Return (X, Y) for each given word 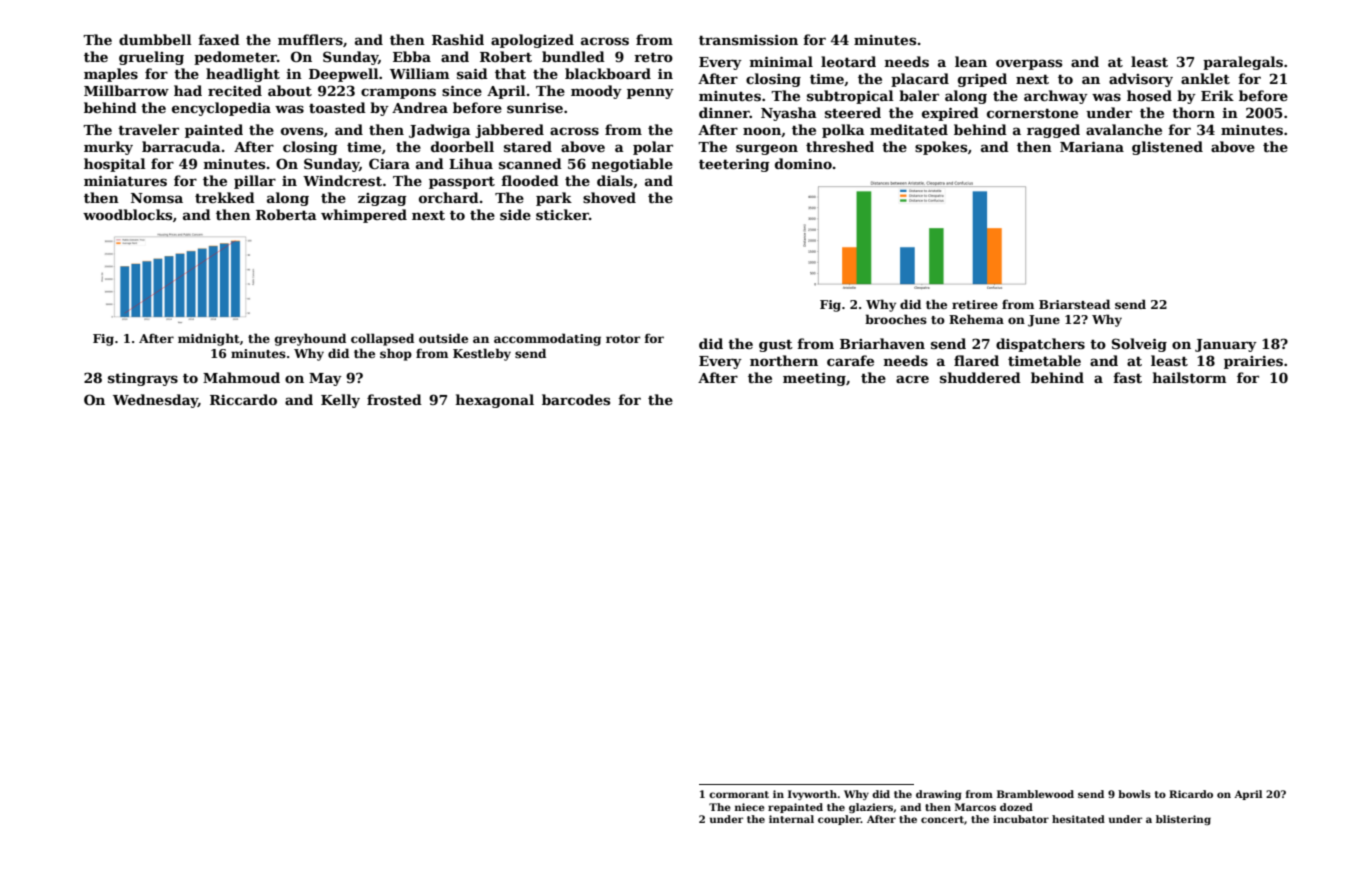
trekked (225, 197)
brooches (896, 319)
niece (750, 807)
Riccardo (243, 399)
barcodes (576, 399)
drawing (939, 795)
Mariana (1092, 147)
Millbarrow (126, 90)
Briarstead (1074, 304)
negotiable (632, 165)
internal (791, 819)
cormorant (739, 794)
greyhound (310, 339)
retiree (975, 304)
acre (912, 379)
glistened (1167, 148)
